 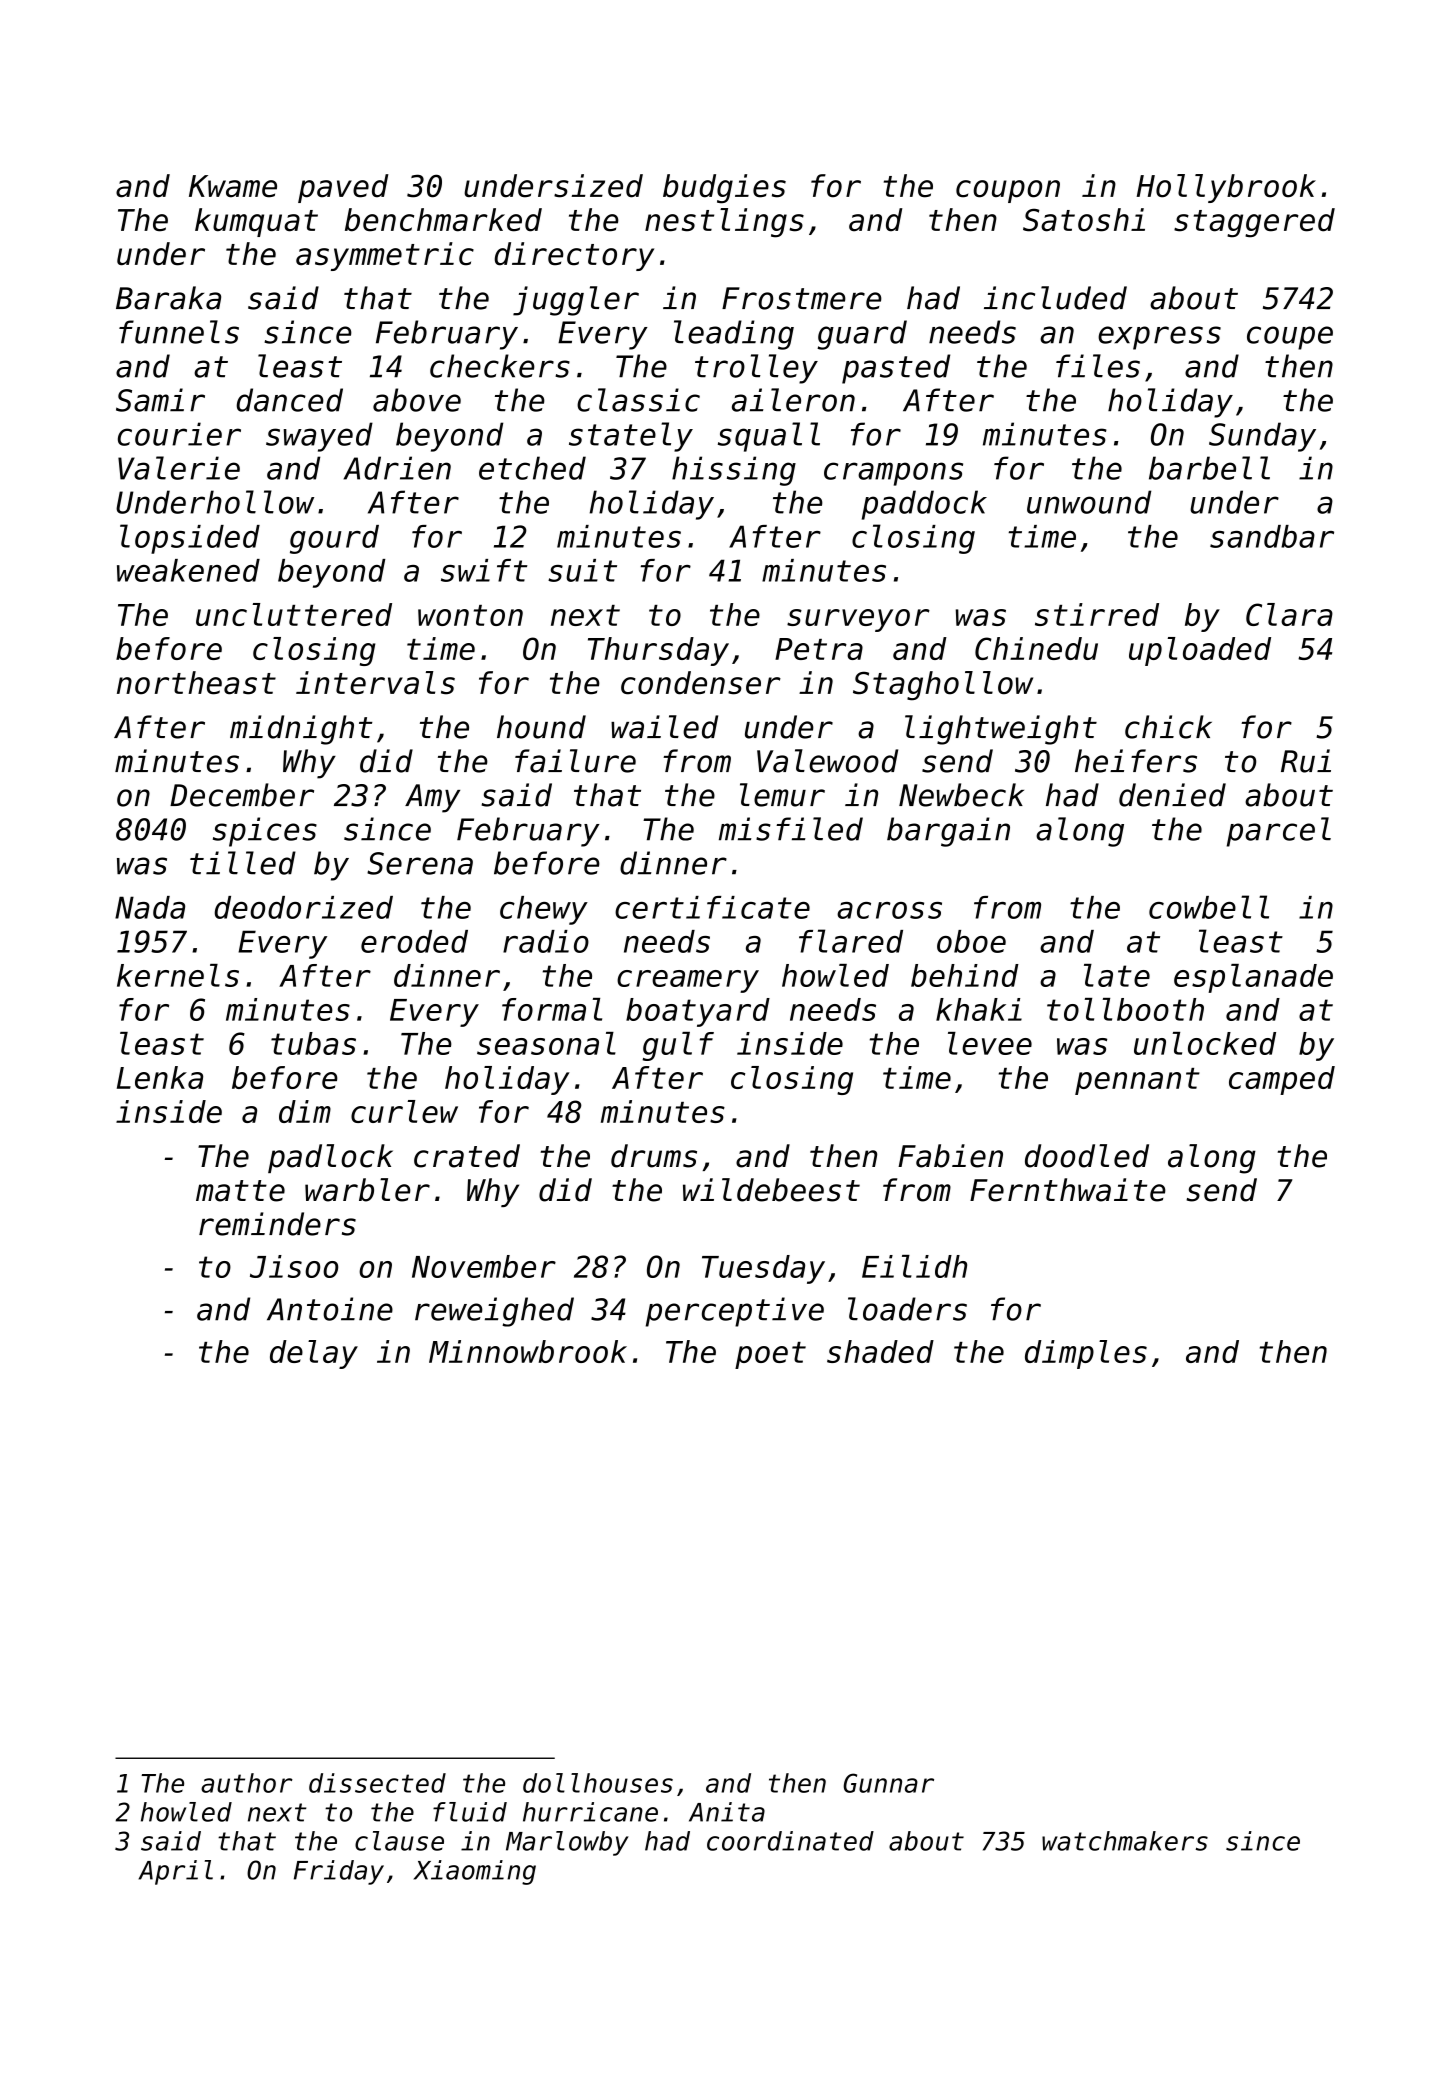 What do you see at coordinates (1125, 1841) in the screenshot?
I see `watchmakers` at bounding box center [1125, 1841].
